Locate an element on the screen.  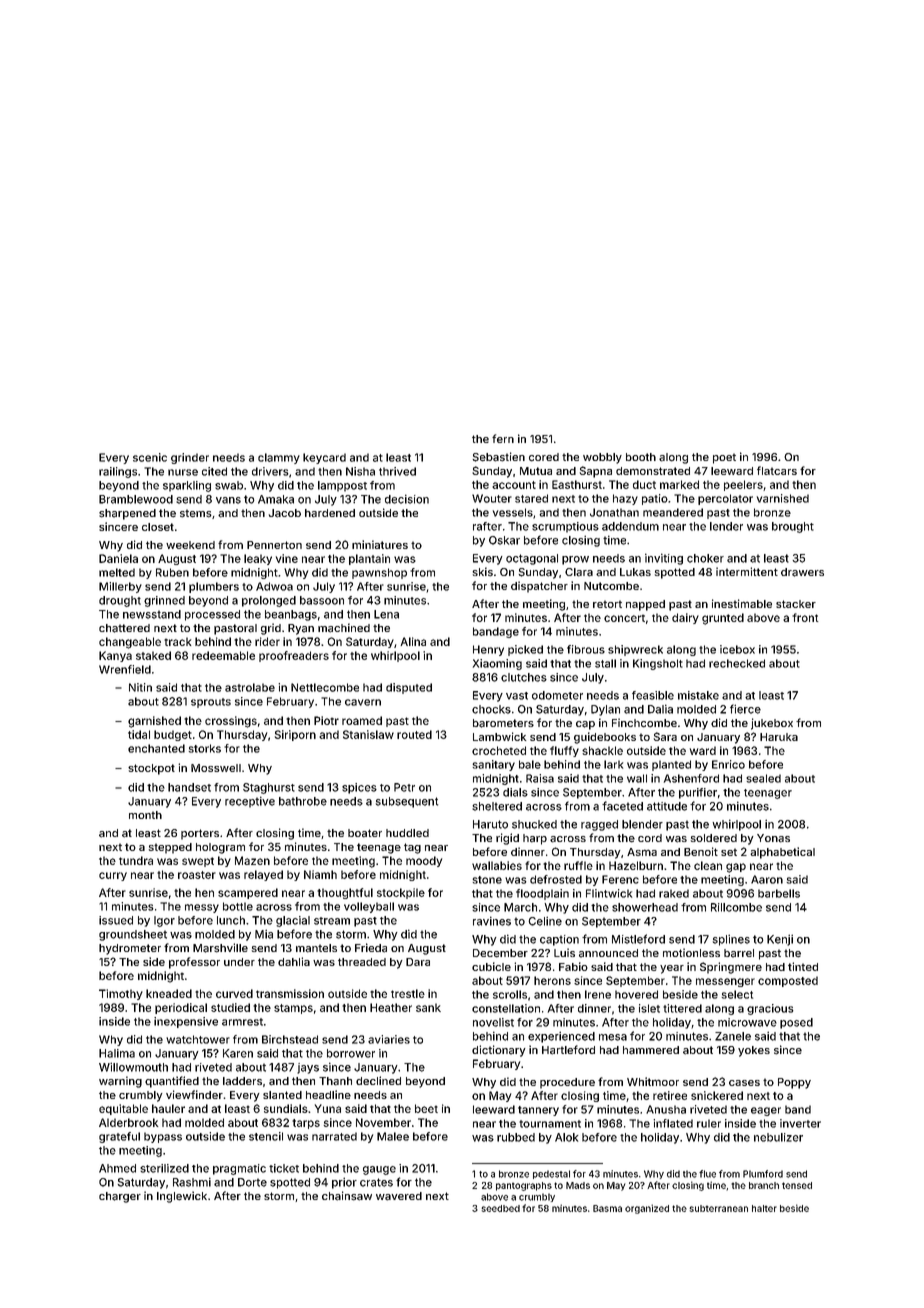
icebox is located at coordinates (737, 649).
